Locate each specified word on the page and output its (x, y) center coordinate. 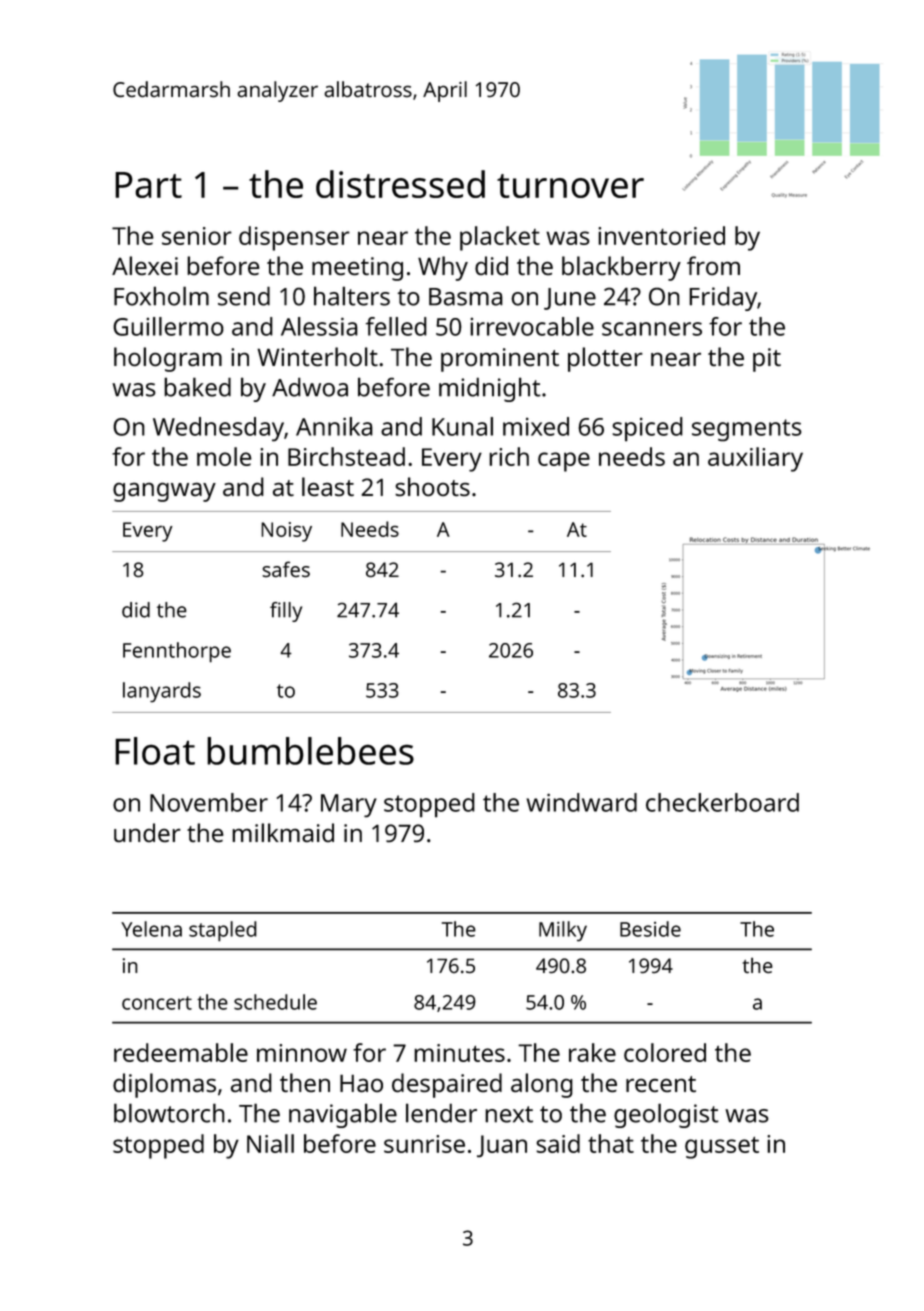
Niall (270, 1143)
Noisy (286, 532)
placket (500, 238)
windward (581, 802)
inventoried (661, 235)
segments (746, 430)
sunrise (424, 1144)
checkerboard (722, 802)
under (147, 832)
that (611, 1143)
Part (148, 185)
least (328, 486)
